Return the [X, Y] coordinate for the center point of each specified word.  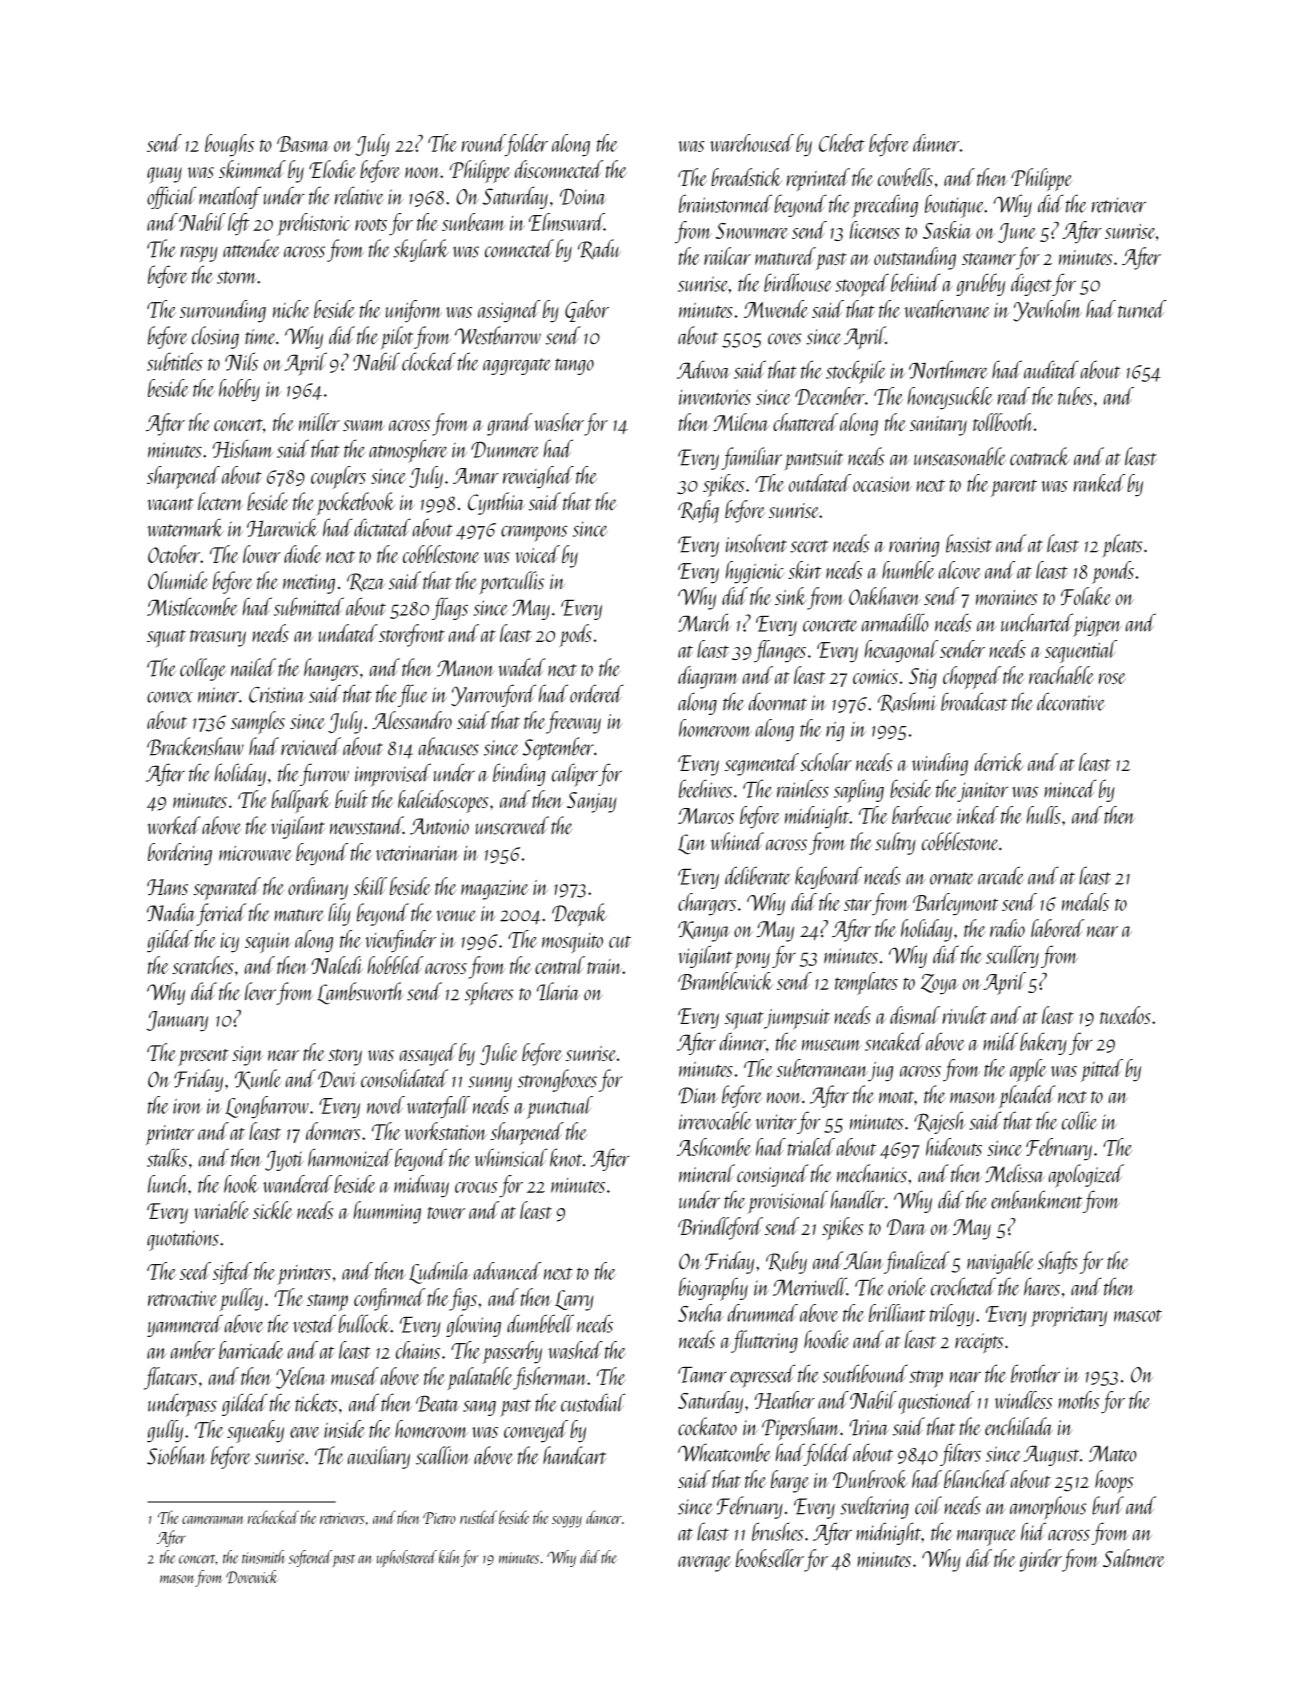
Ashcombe [714, 1147]
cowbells [905, 177]
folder [527, 145]
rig [835, 731]
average [704, 1564]
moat [897, 1097]
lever [260, 991]
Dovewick [252, 1577]
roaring [914, 547]
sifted [232, 1273]
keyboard [828, 877]
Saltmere [1133, 1558]
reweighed [538, 477]
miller [319, 422]
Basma [303, 144]
